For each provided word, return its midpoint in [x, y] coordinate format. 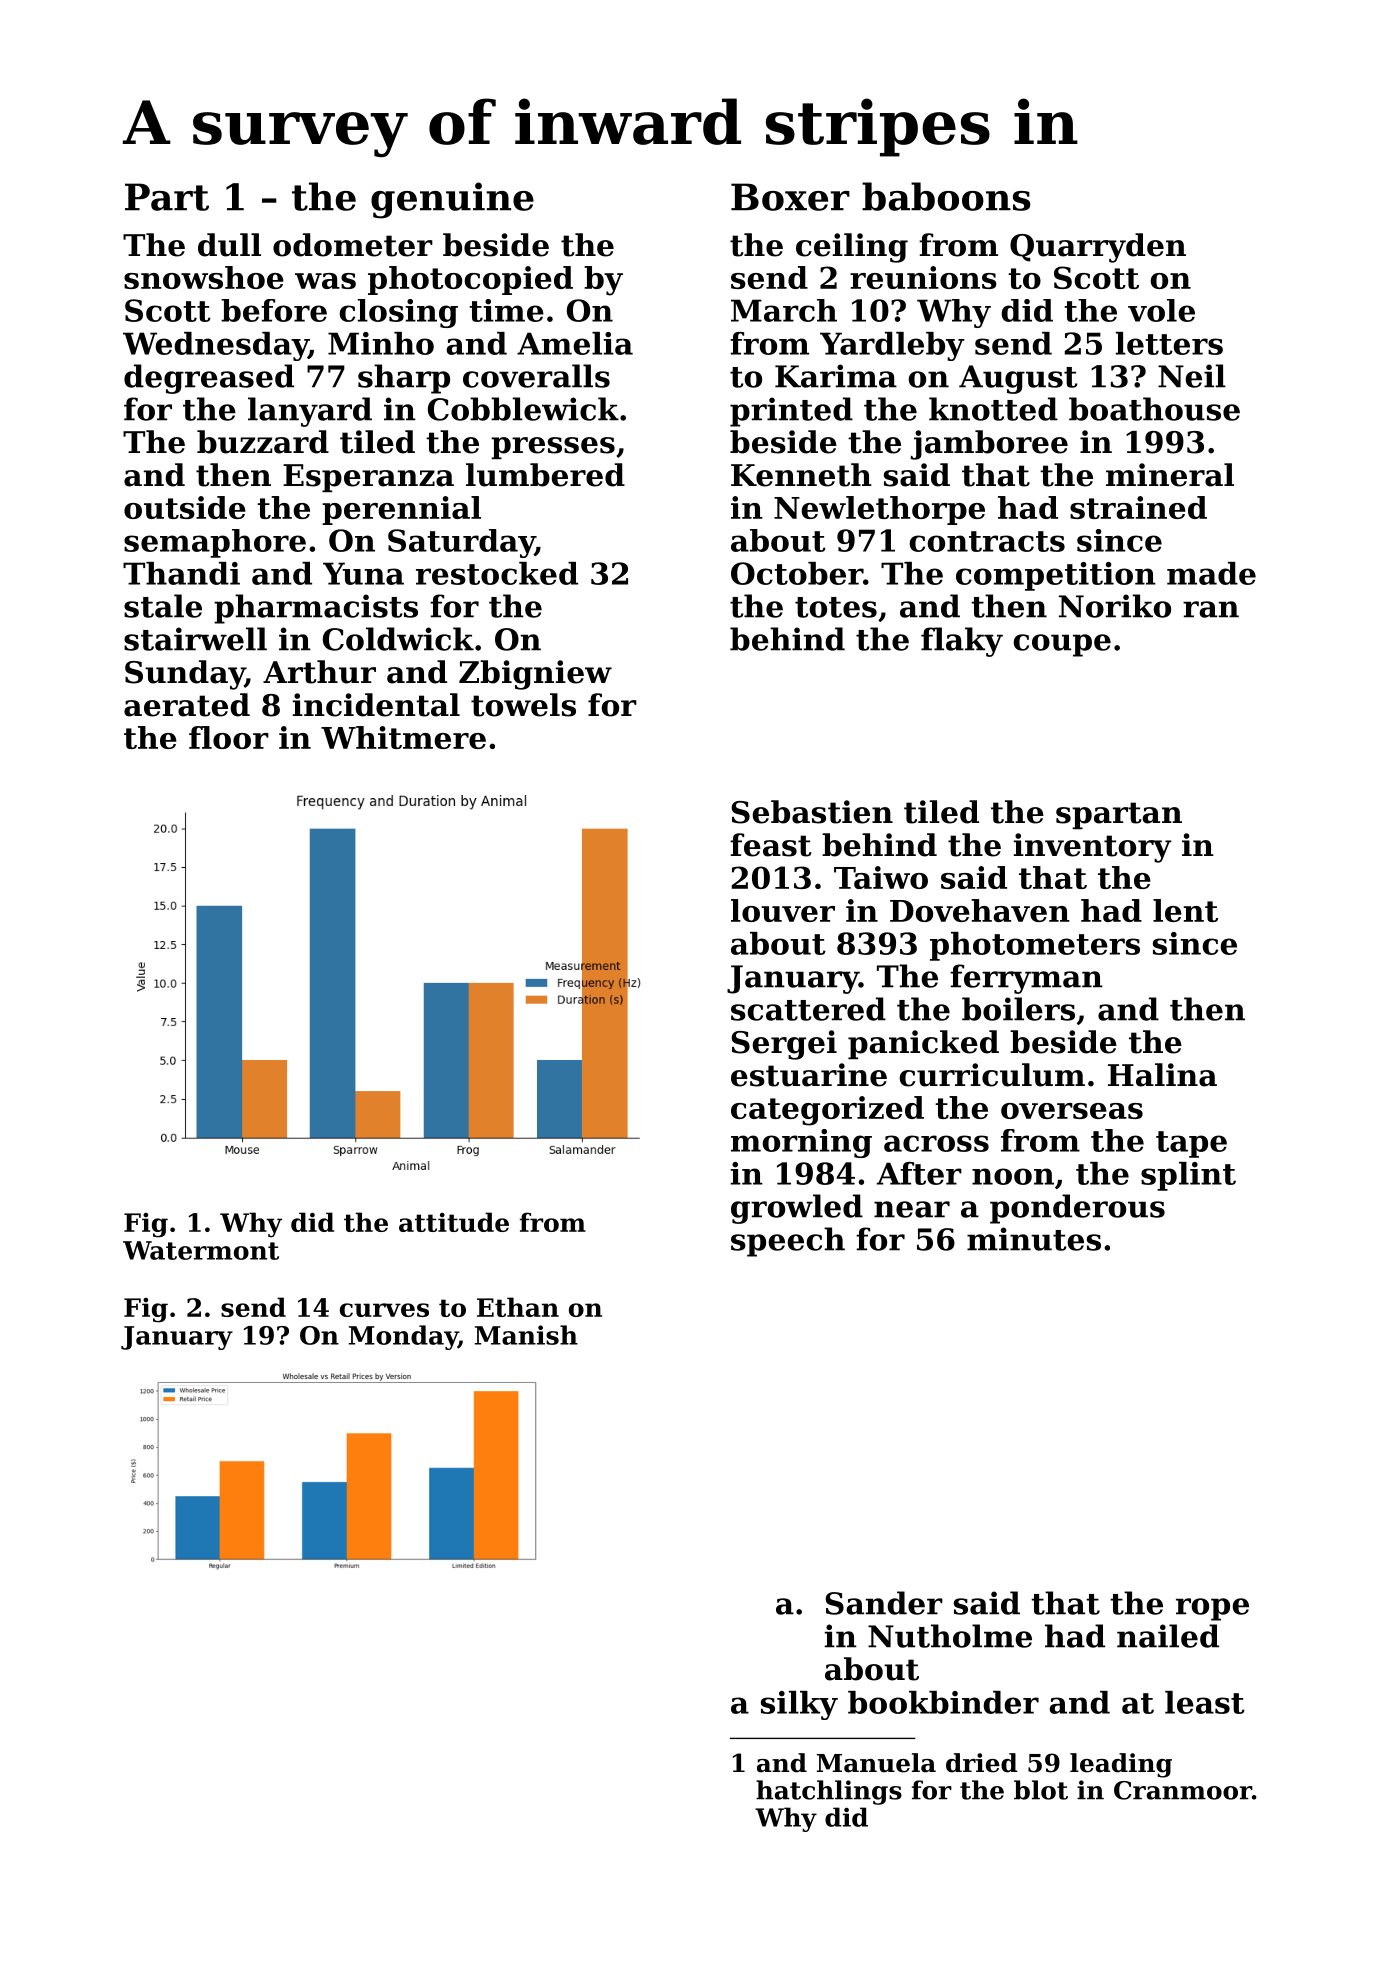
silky [799, 1705]
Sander [884, 1603]
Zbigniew [535, 675]
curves [384, 1310]
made [1211, 573]
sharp [404, 379]
